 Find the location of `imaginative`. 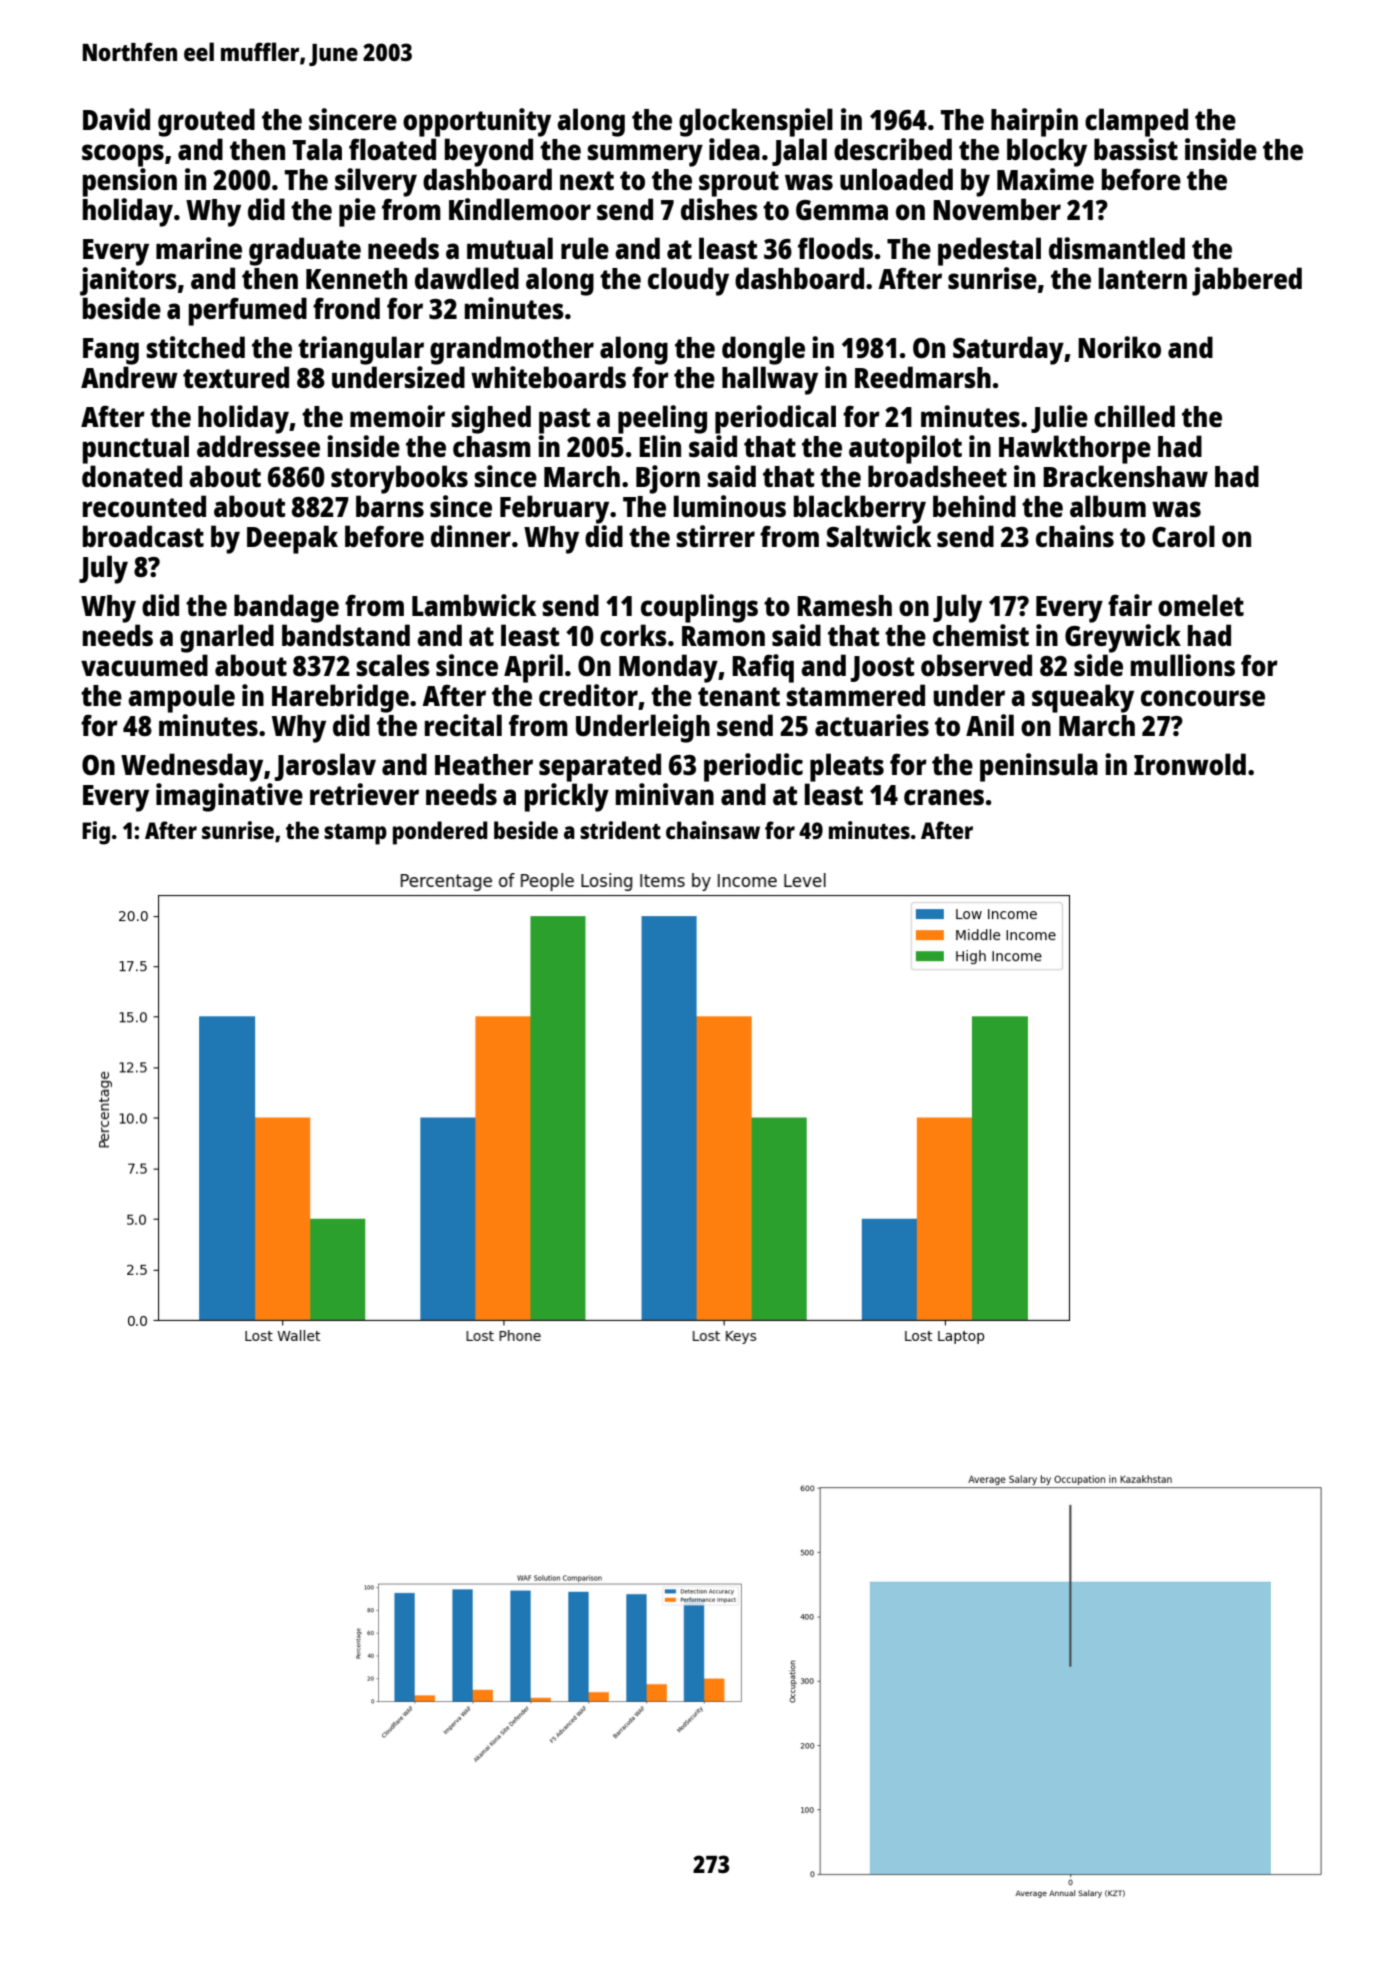

imaginative is located at coordinates (229, 797).
